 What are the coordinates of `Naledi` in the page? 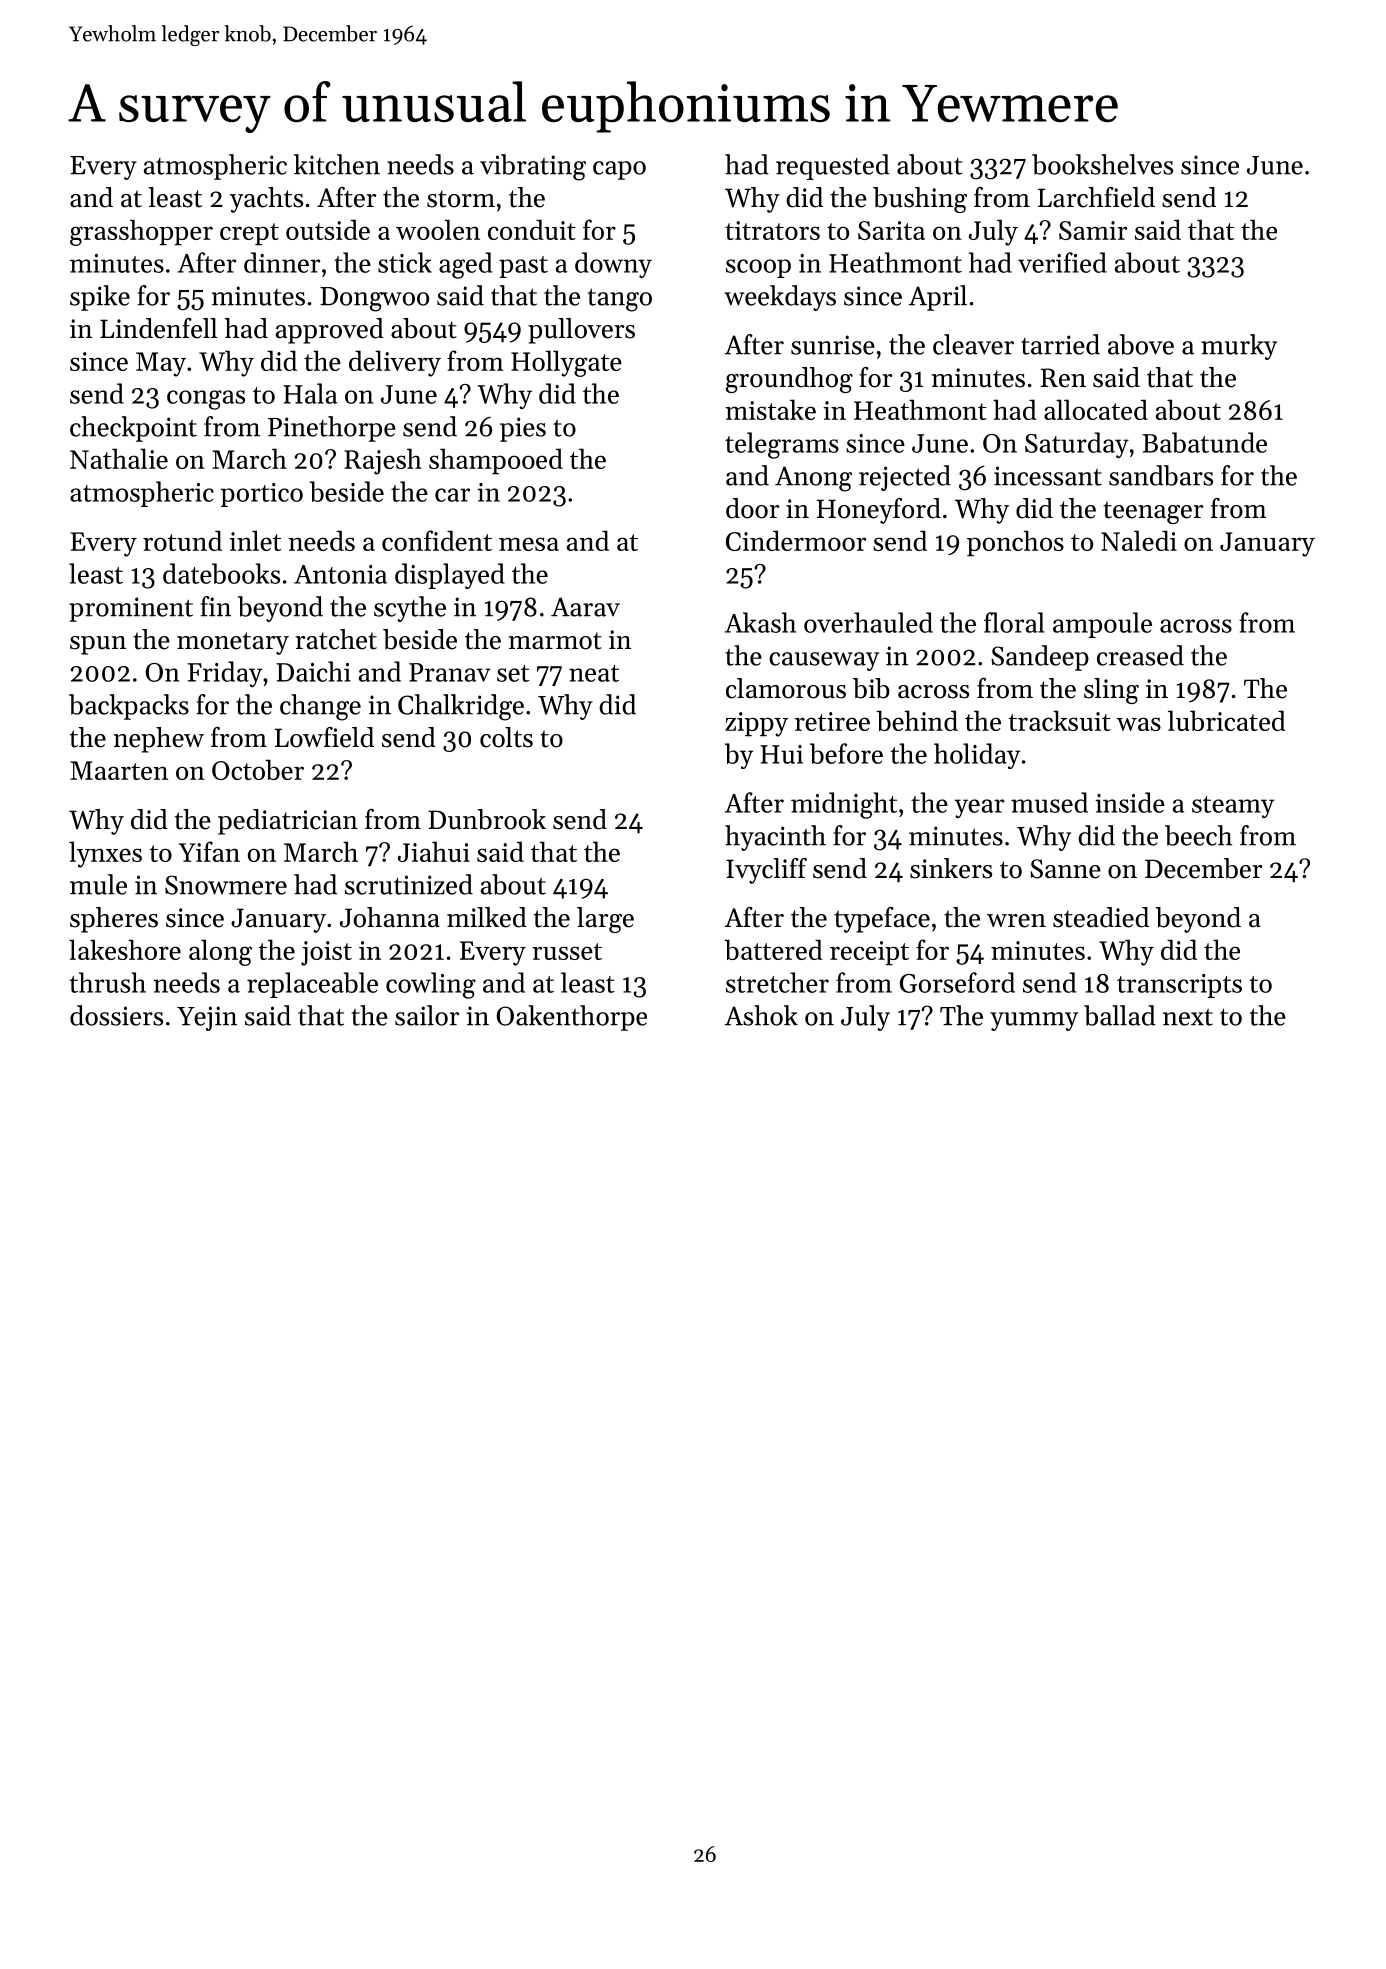 It's located at (1139, 540).
